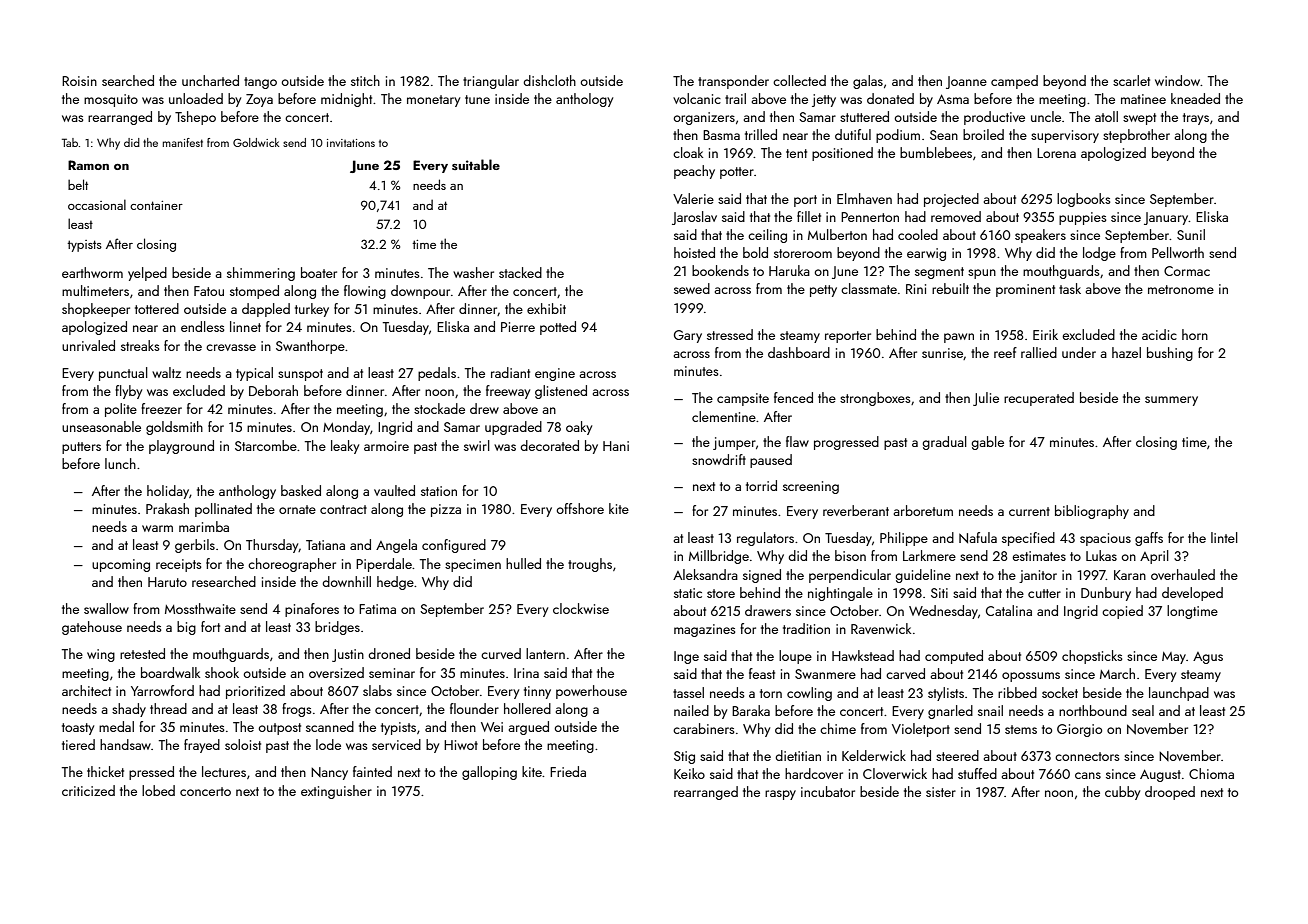  I want to click on stacked, so click(520, 272).
